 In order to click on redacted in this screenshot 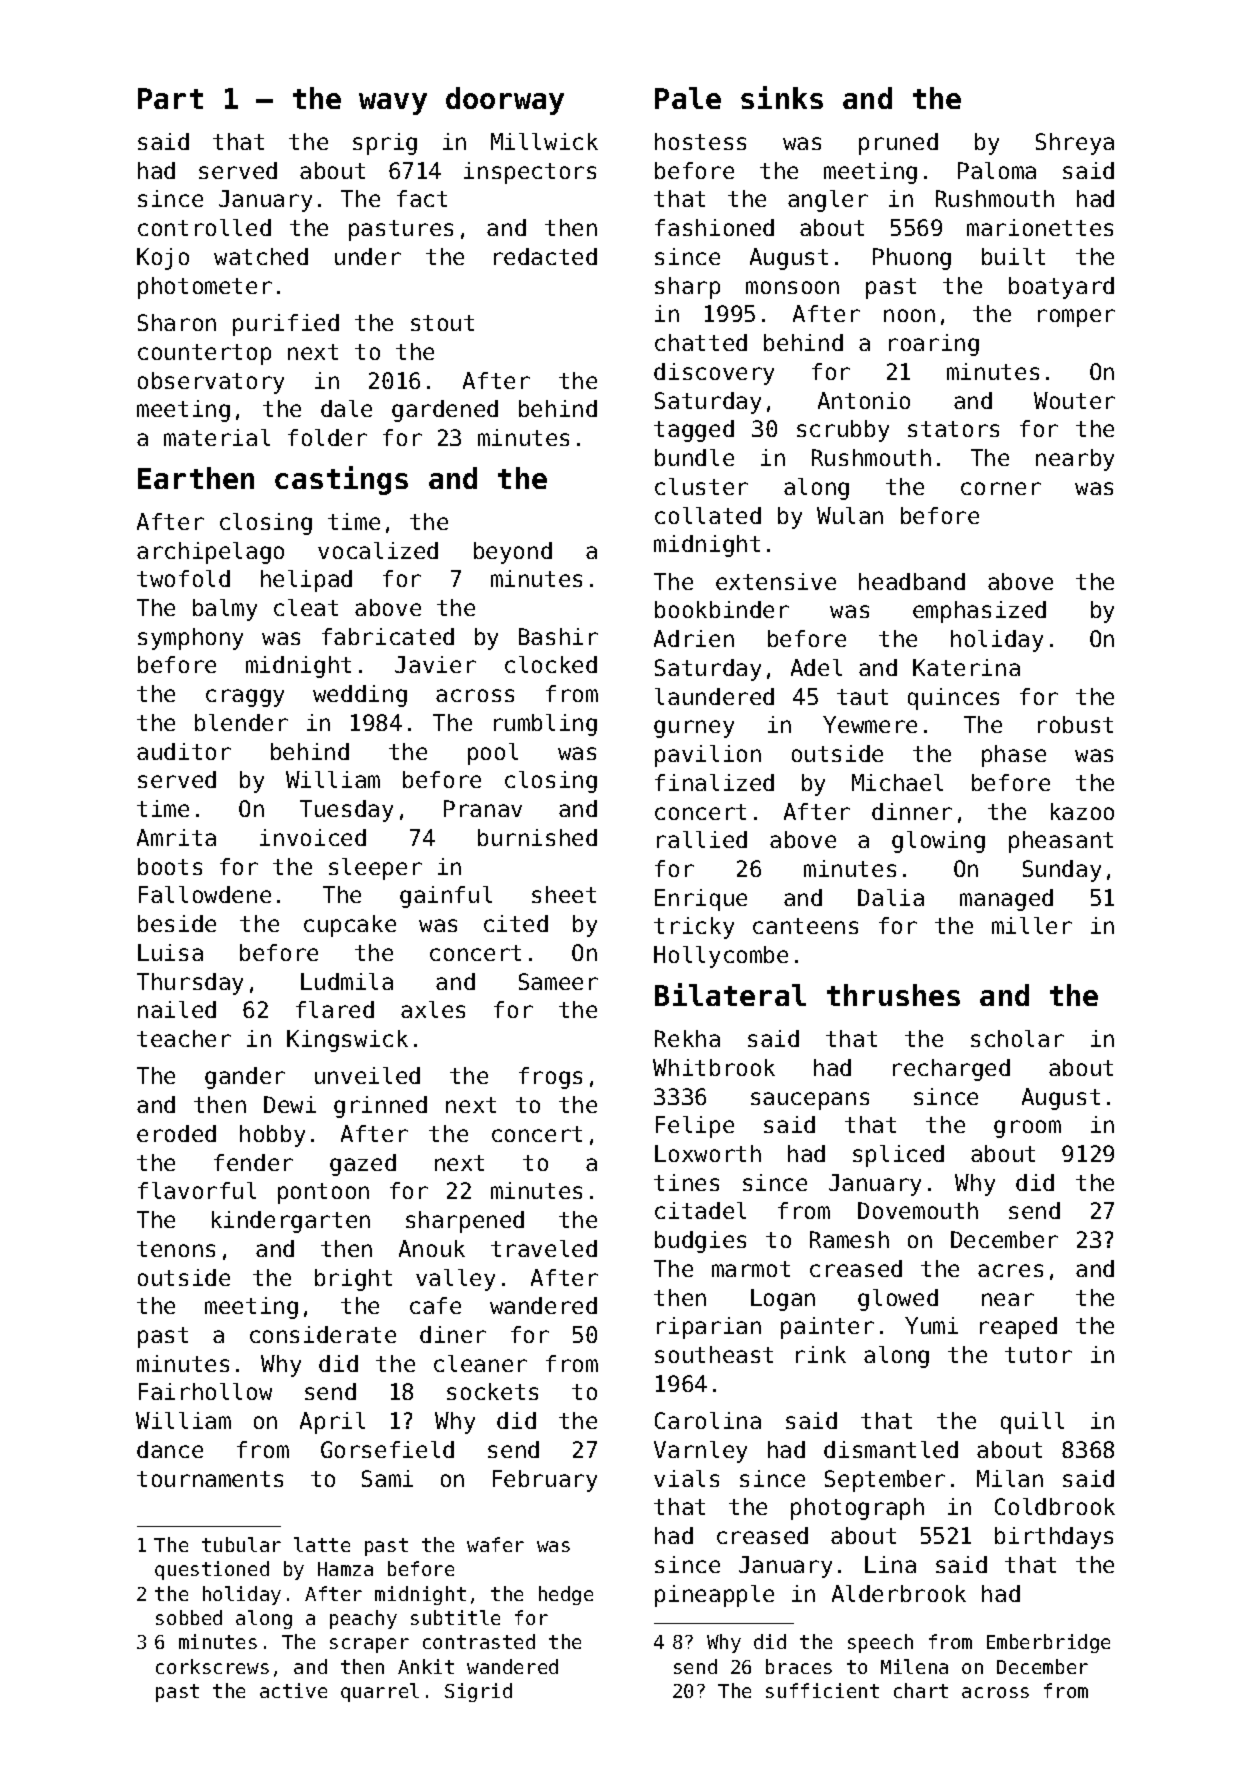, I will do `click(545, 256)`.
